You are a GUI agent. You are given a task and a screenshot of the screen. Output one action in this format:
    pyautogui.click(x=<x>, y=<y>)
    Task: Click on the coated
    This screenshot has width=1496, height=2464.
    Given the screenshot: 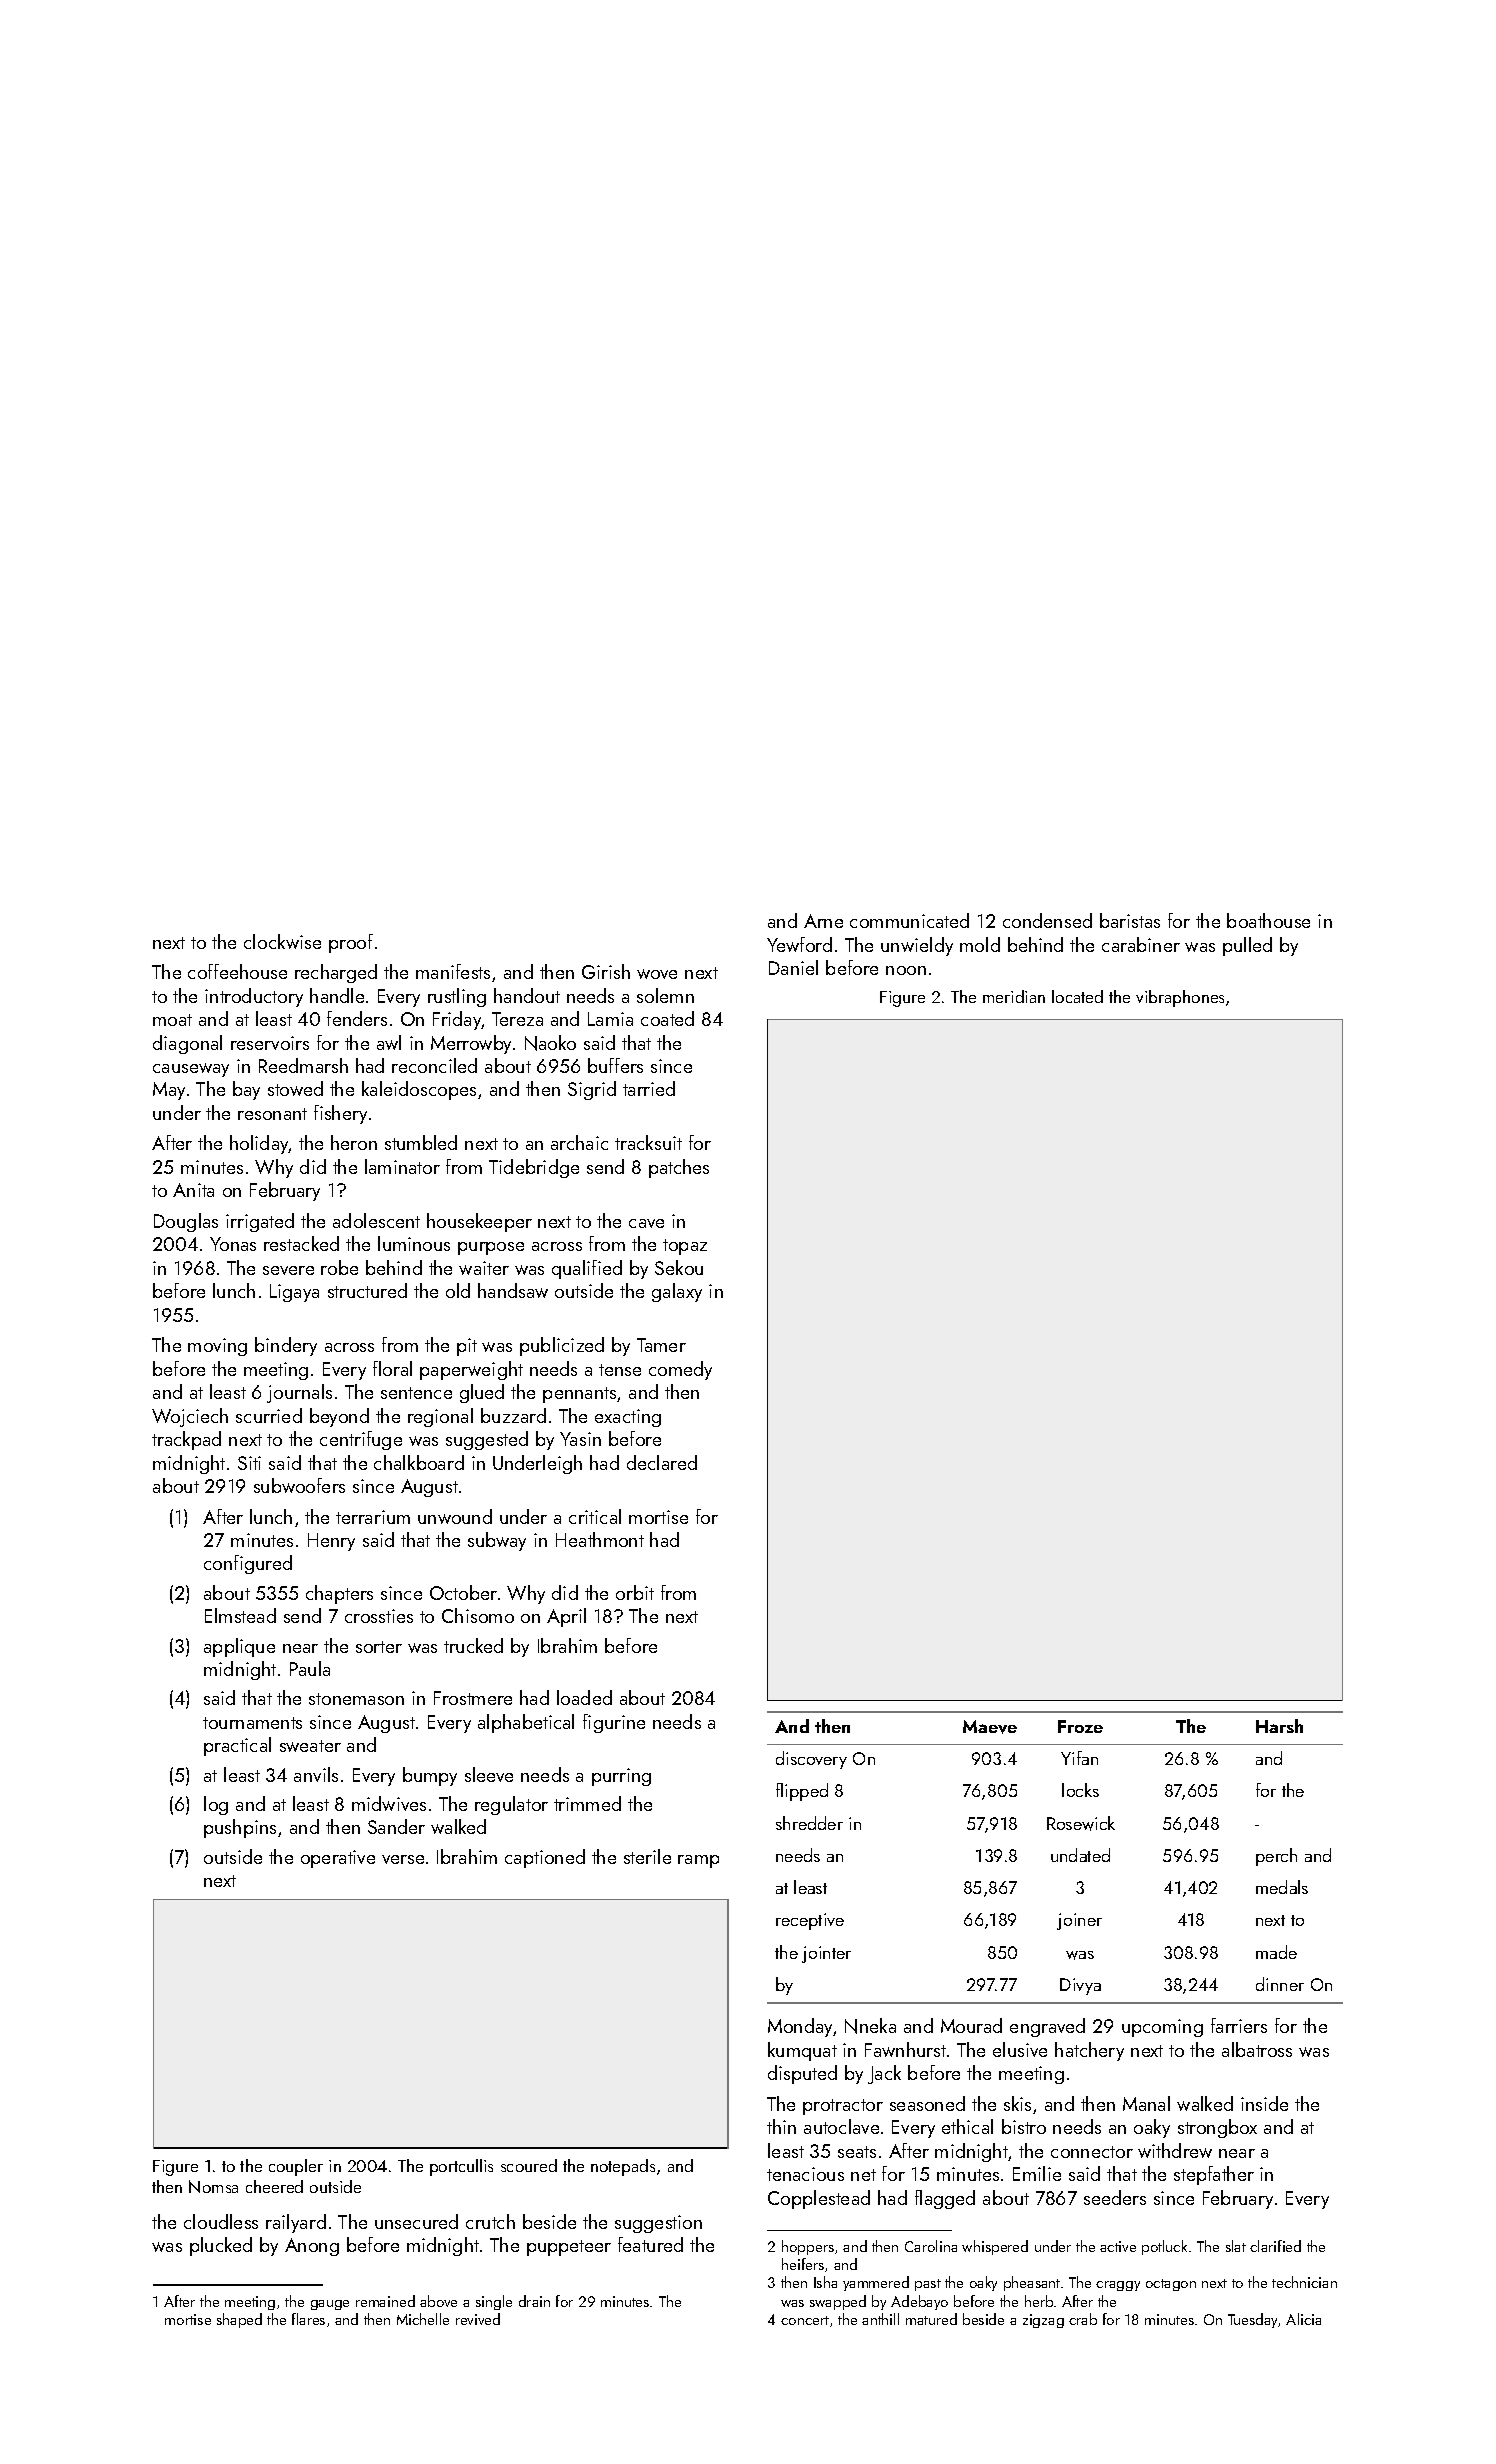 What is the action you would take?
    pyautogui.click(x=667, y=1018)
